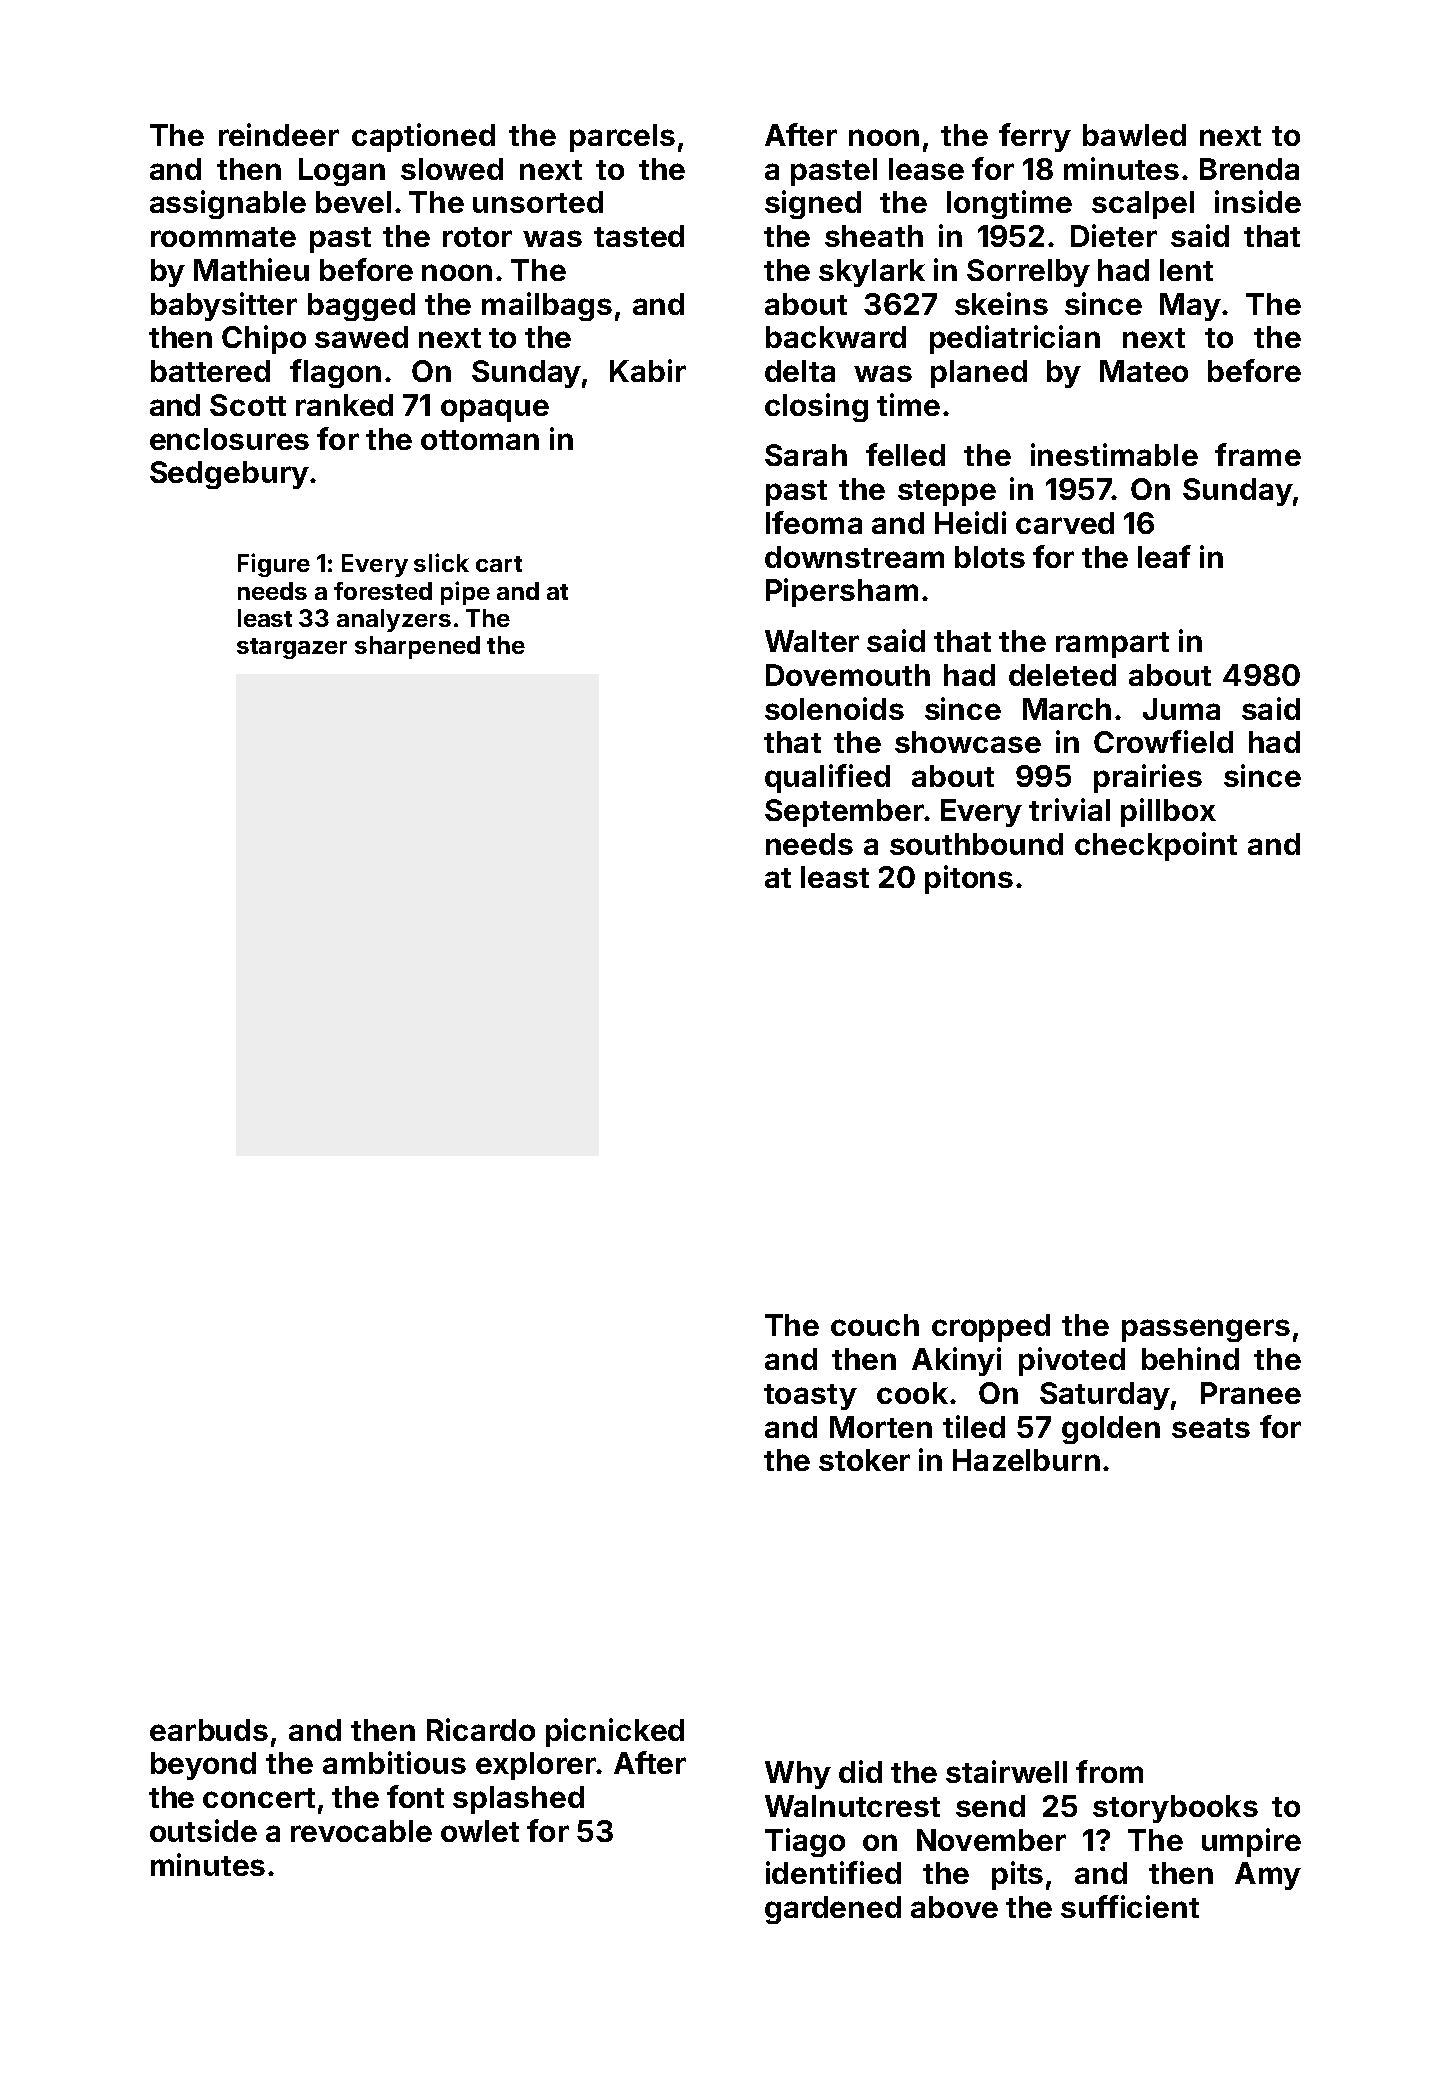 This screenshot has width=1450, height=2100. What do you see at coordinates (969, 879) in the screenshot?
I see `pitons` at bounding box center [969, 879].
